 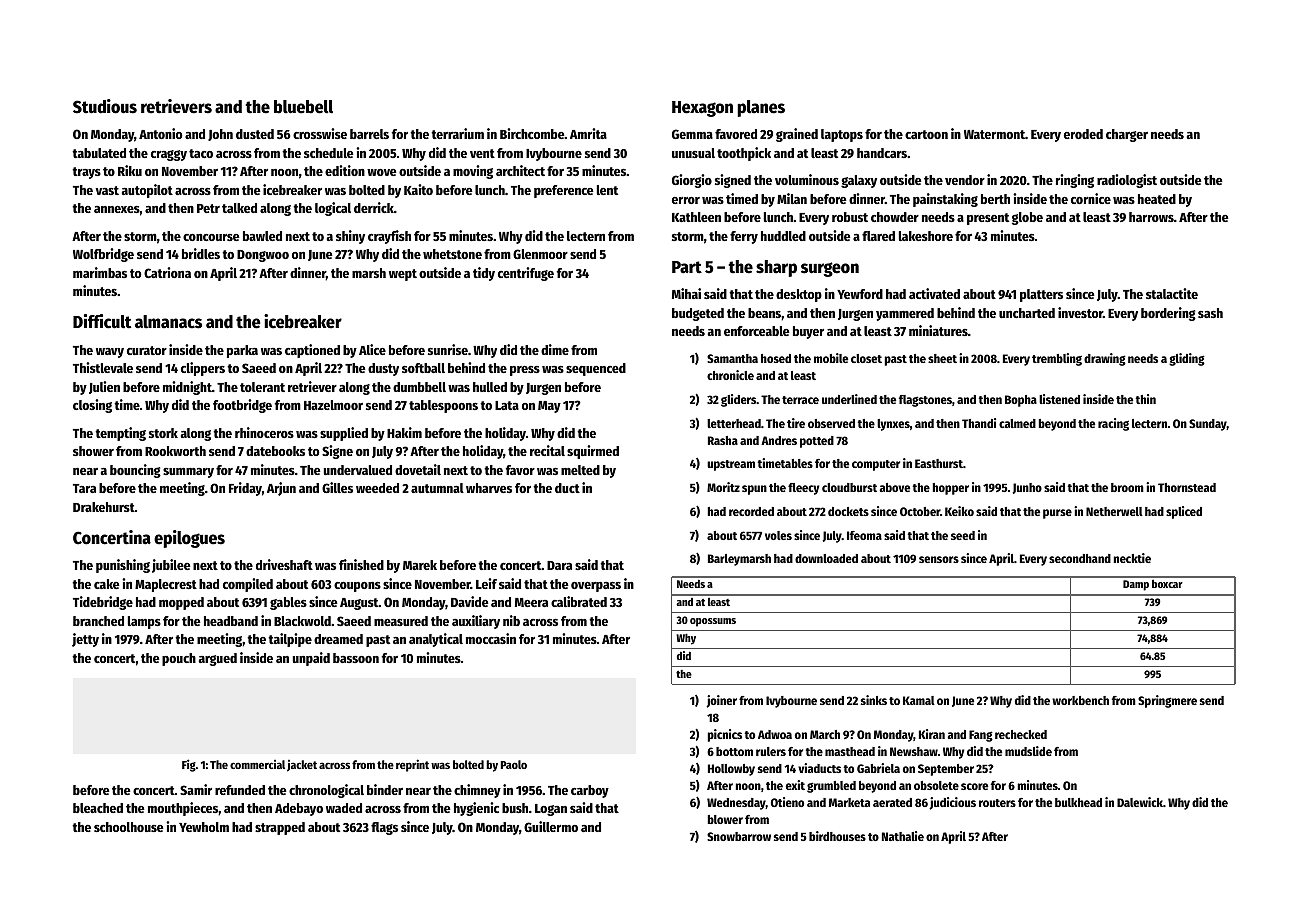 What do you see at coordinates (93, 451) in the screenshot?
I see `shower` at bounding box center [93, 451].
